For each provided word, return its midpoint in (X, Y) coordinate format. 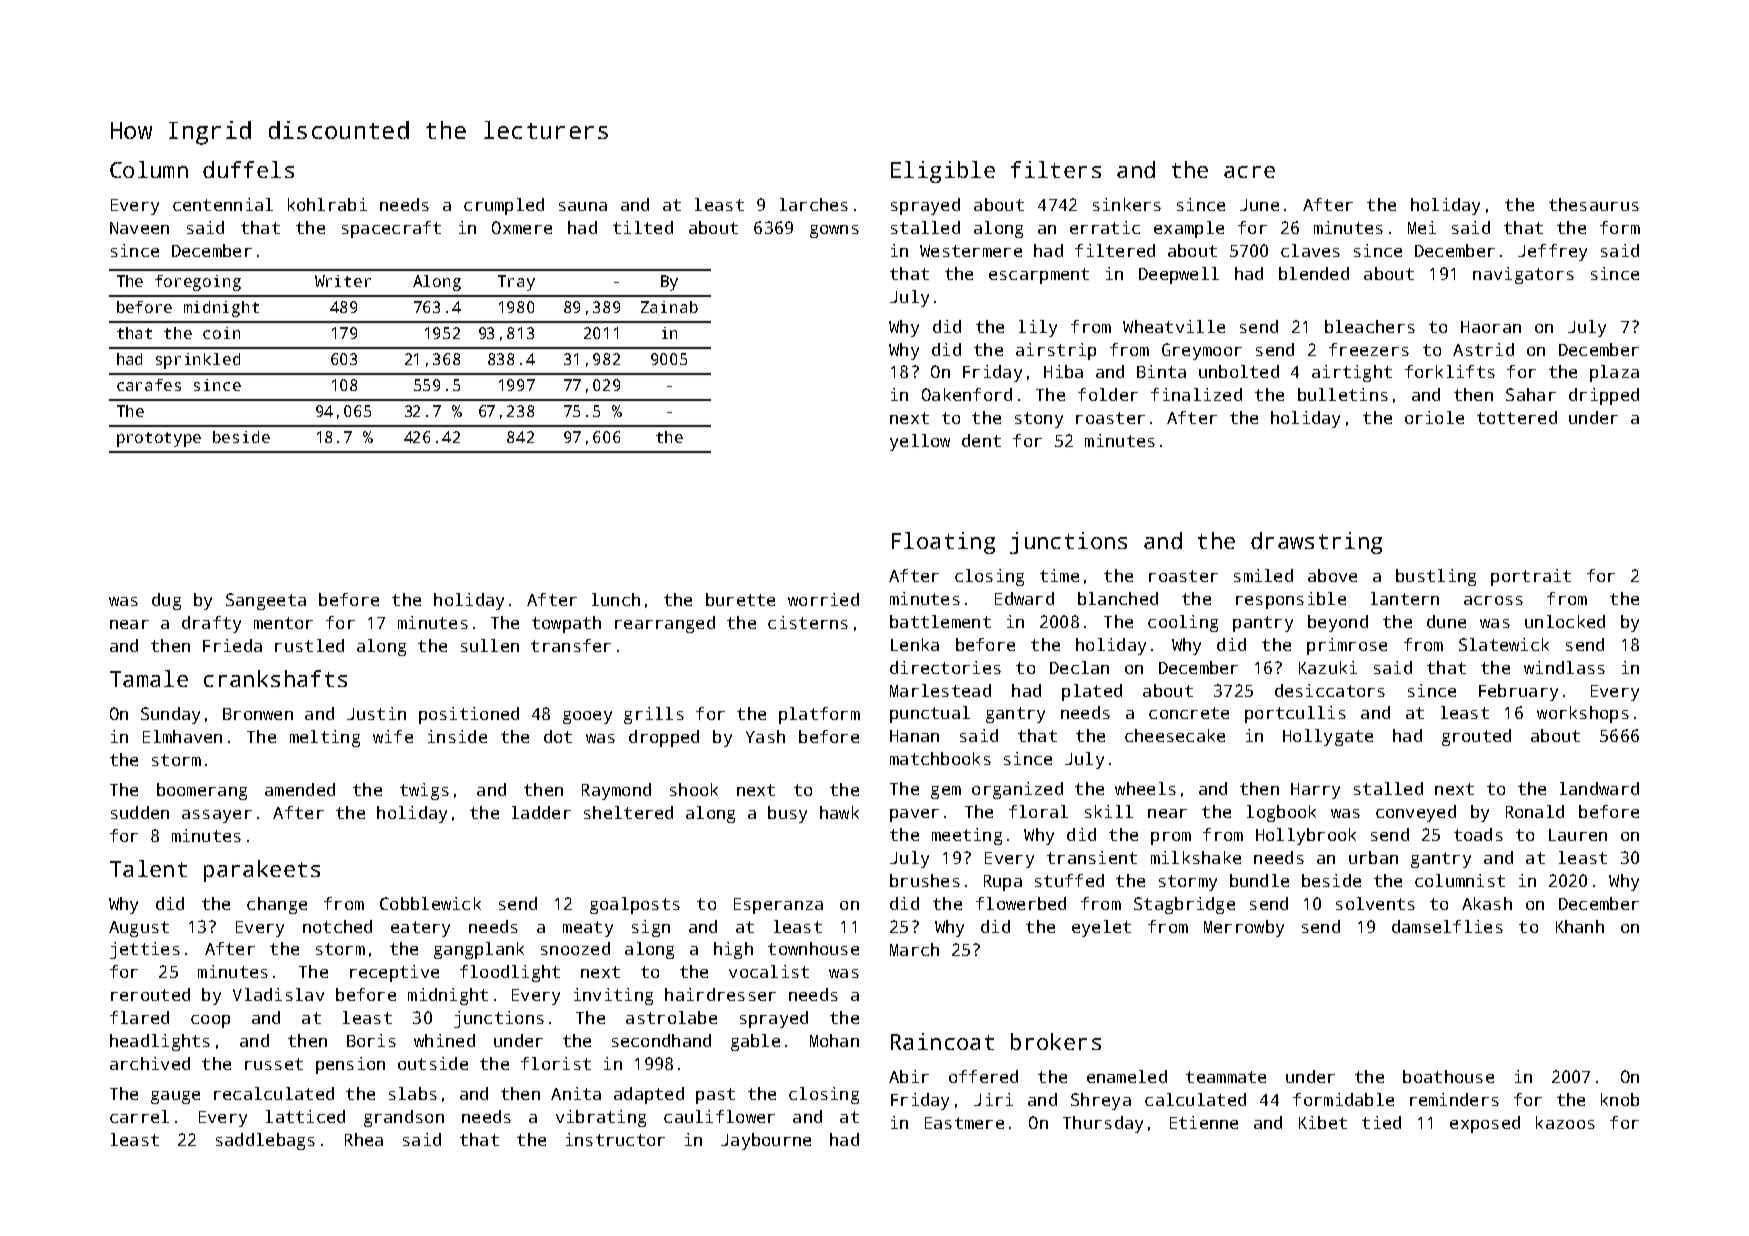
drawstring (1316, 543)
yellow (920, 442)
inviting (613, 996)
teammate (1226, 1077)
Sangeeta (266, 601)
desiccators (1330, 690)
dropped (664, 738)
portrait (1531, 577)
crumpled (504, 206)
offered (983, 1076)
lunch (616, 599)
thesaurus (1594, 204)
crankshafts (275, 678)
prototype (159, 439)
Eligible (943, 172)
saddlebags (265, 1141)
